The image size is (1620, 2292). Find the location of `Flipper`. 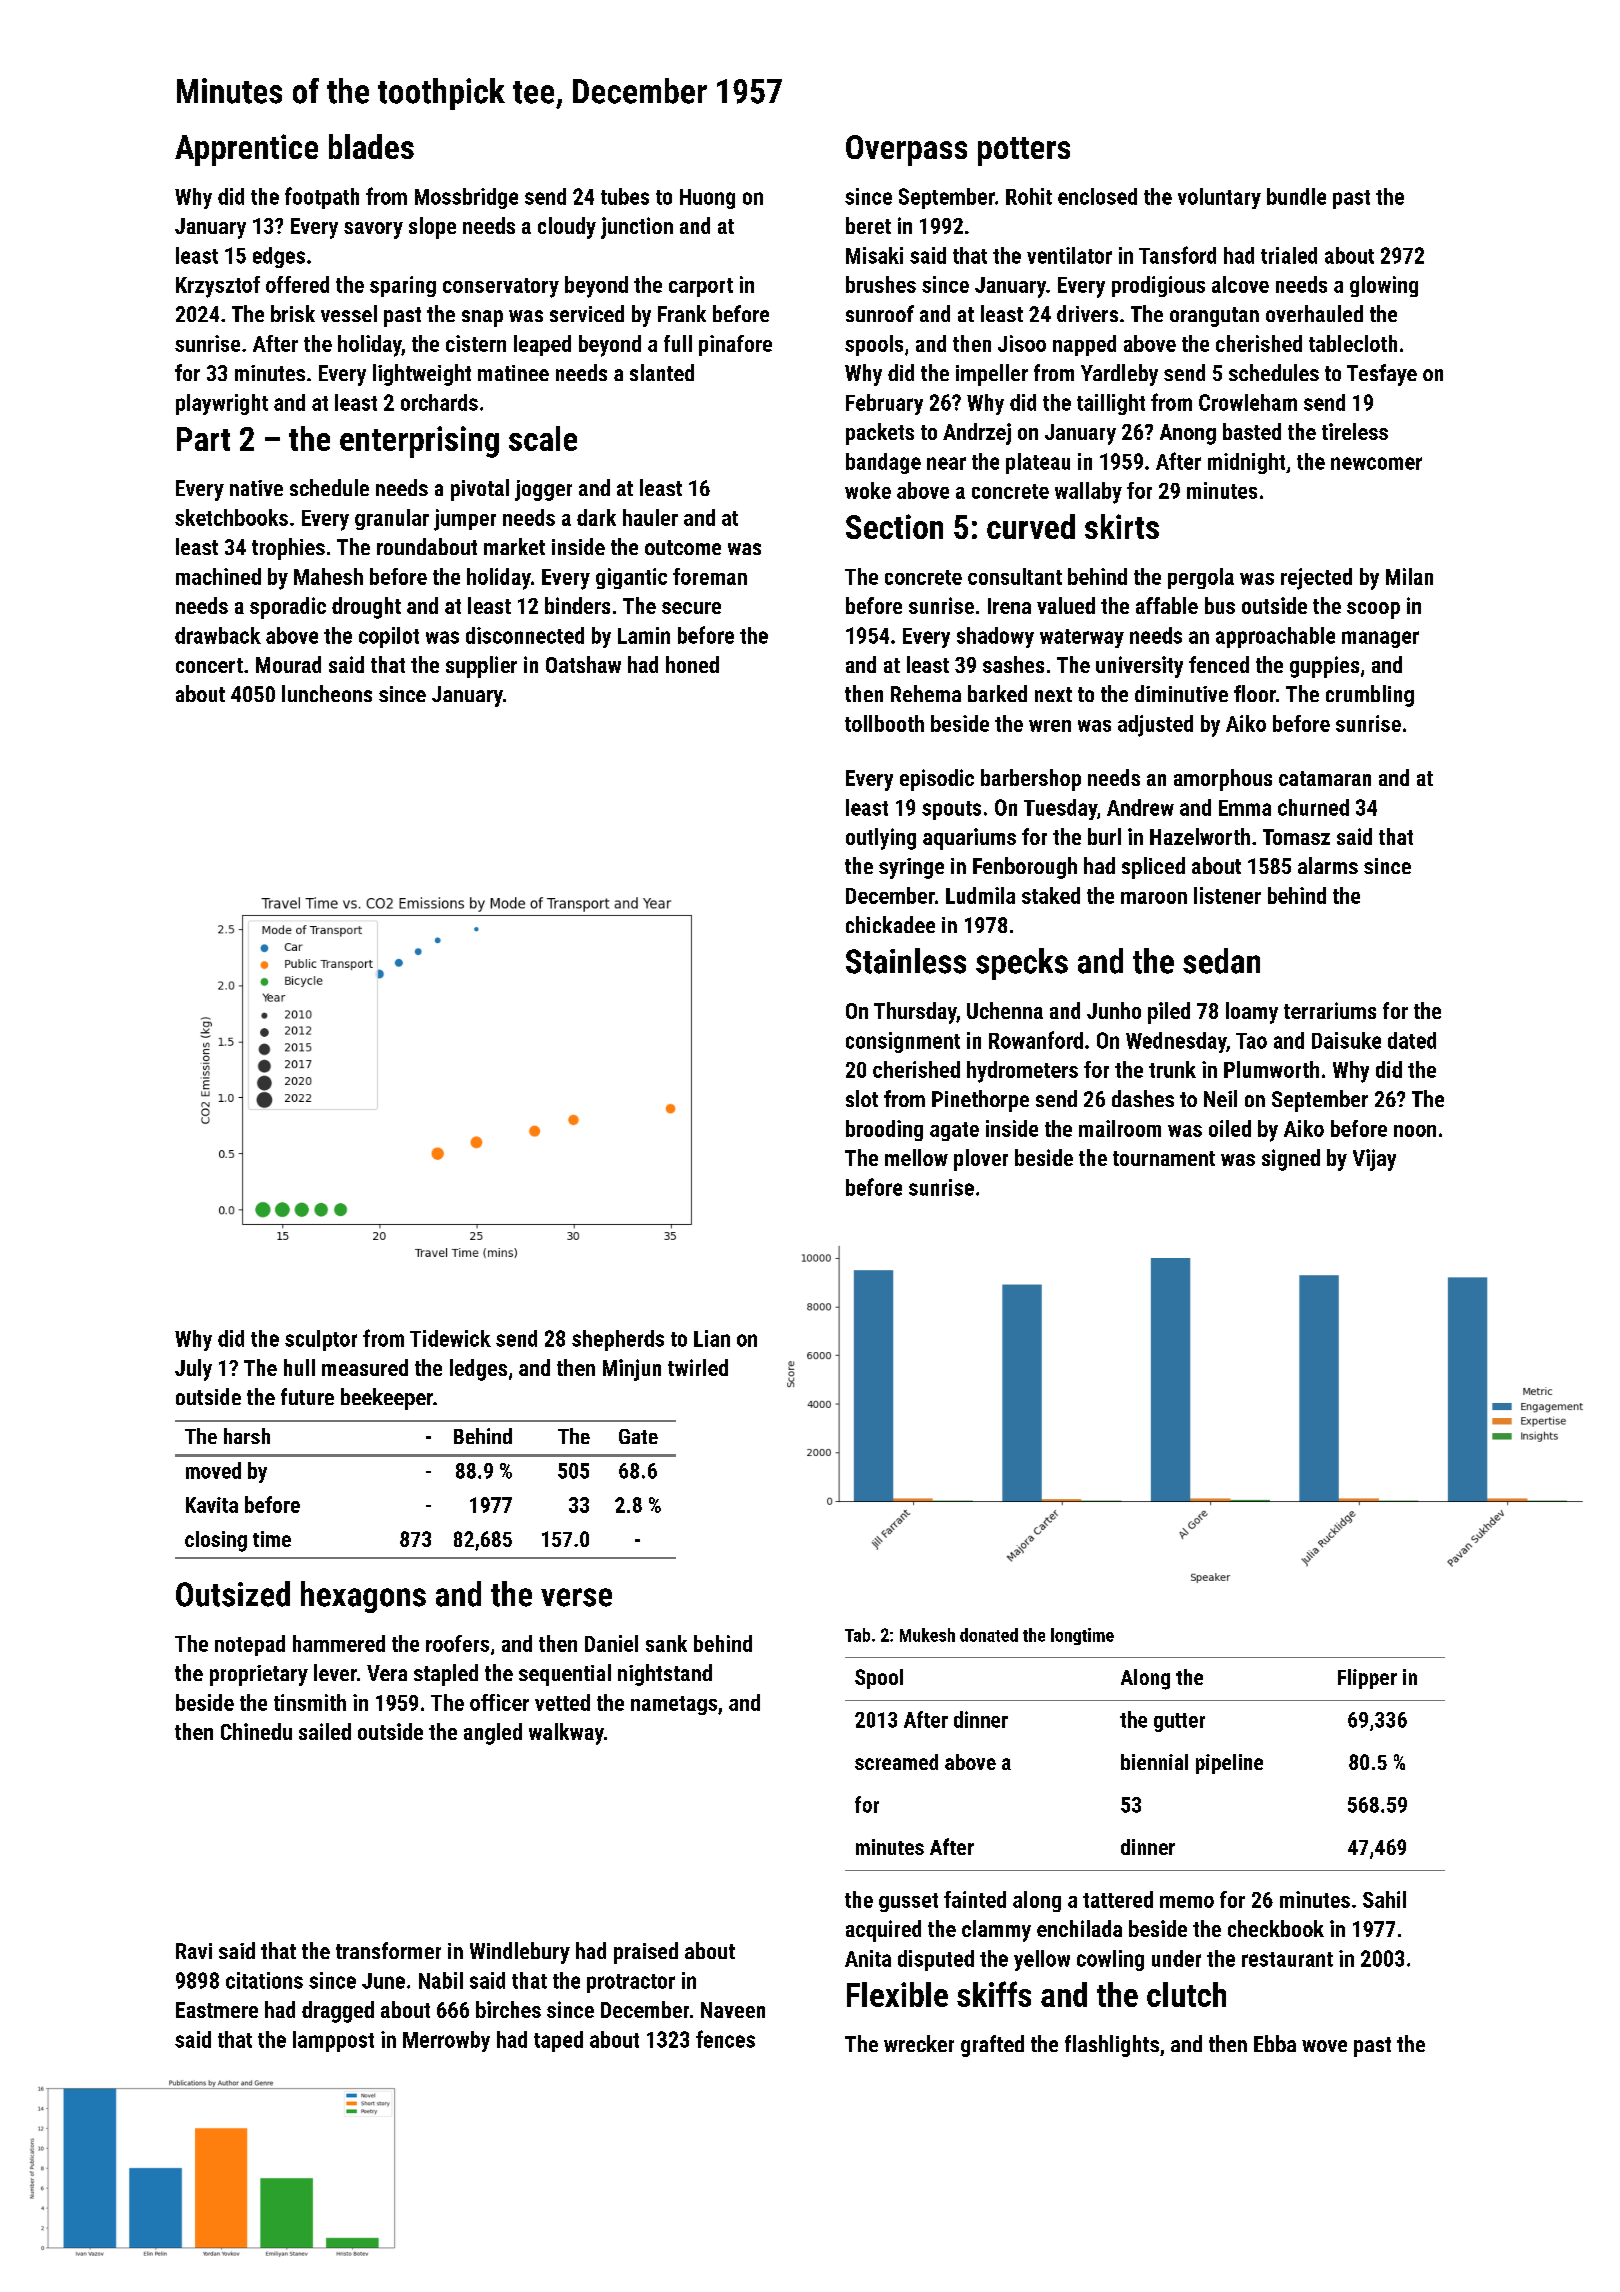

Flipper is located at coordinates (1367, 1679).
